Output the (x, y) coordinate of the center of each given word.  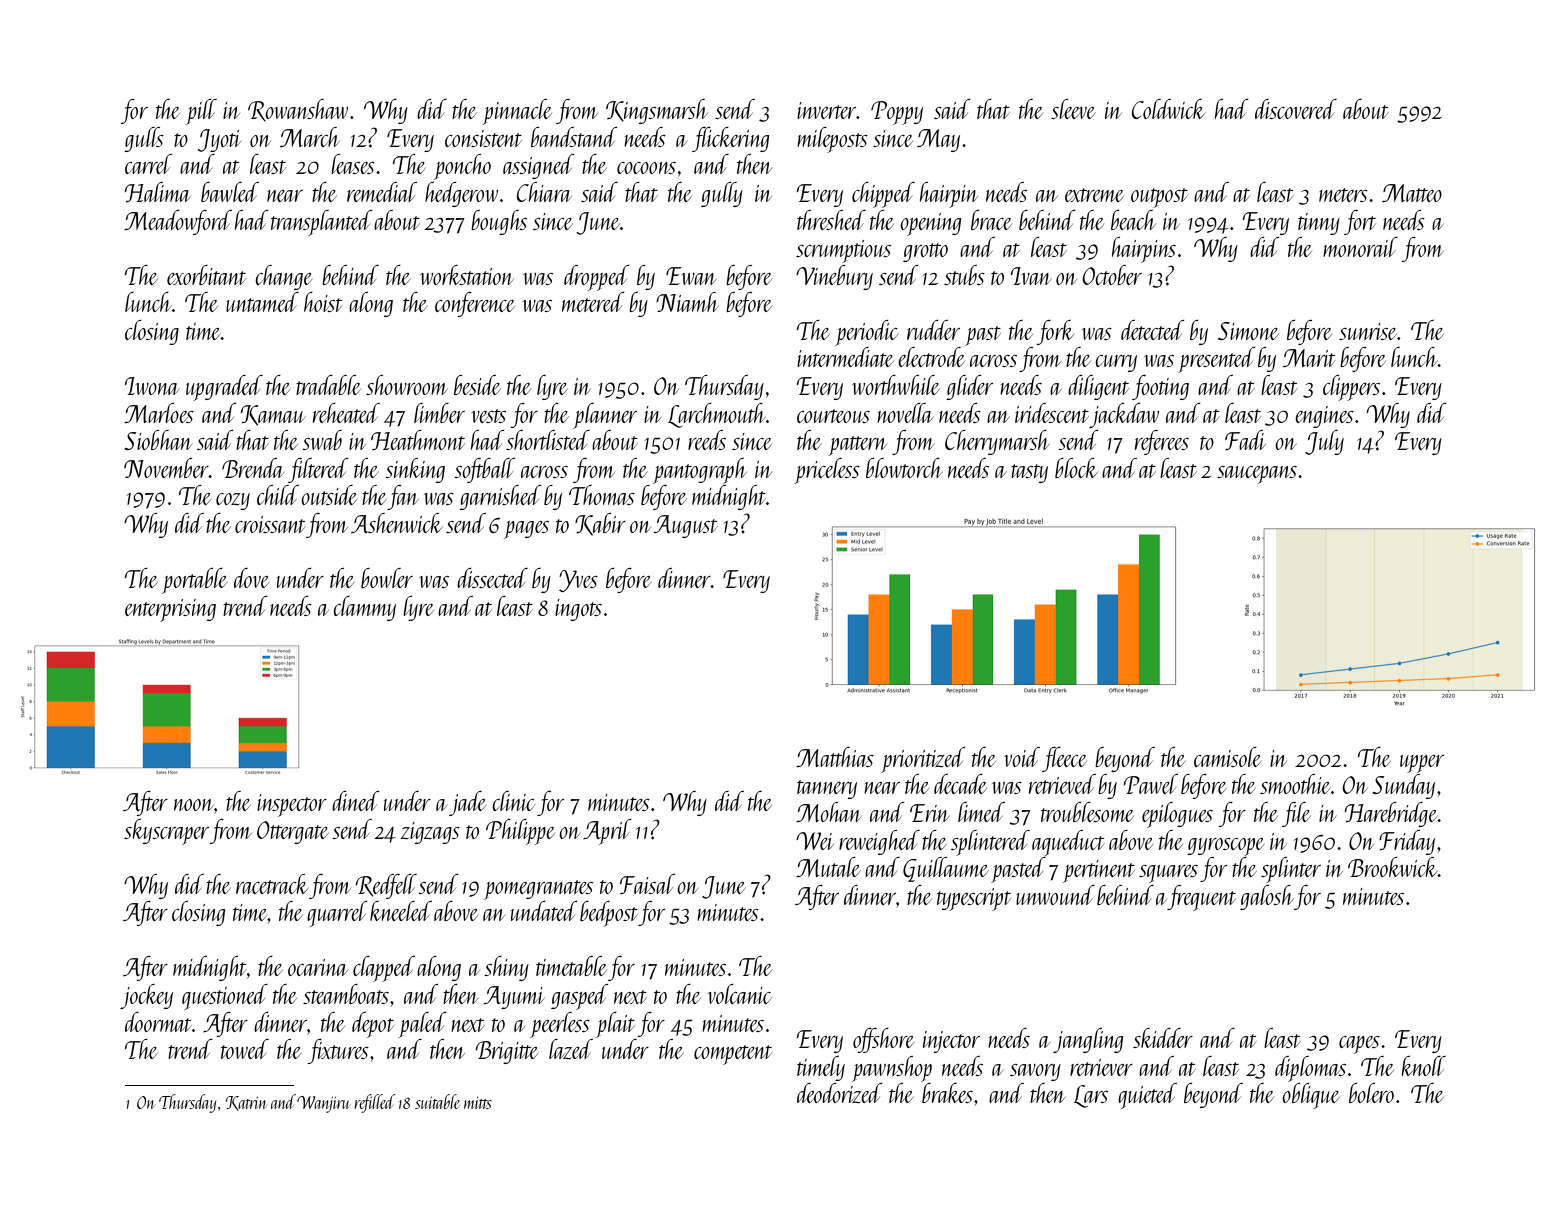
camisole (1228, 757)
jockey (146, 996)
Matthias (835, 757)
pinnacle (517, 112)
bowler (387, 578)
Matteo (1412, 193)
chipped (883, 195)
